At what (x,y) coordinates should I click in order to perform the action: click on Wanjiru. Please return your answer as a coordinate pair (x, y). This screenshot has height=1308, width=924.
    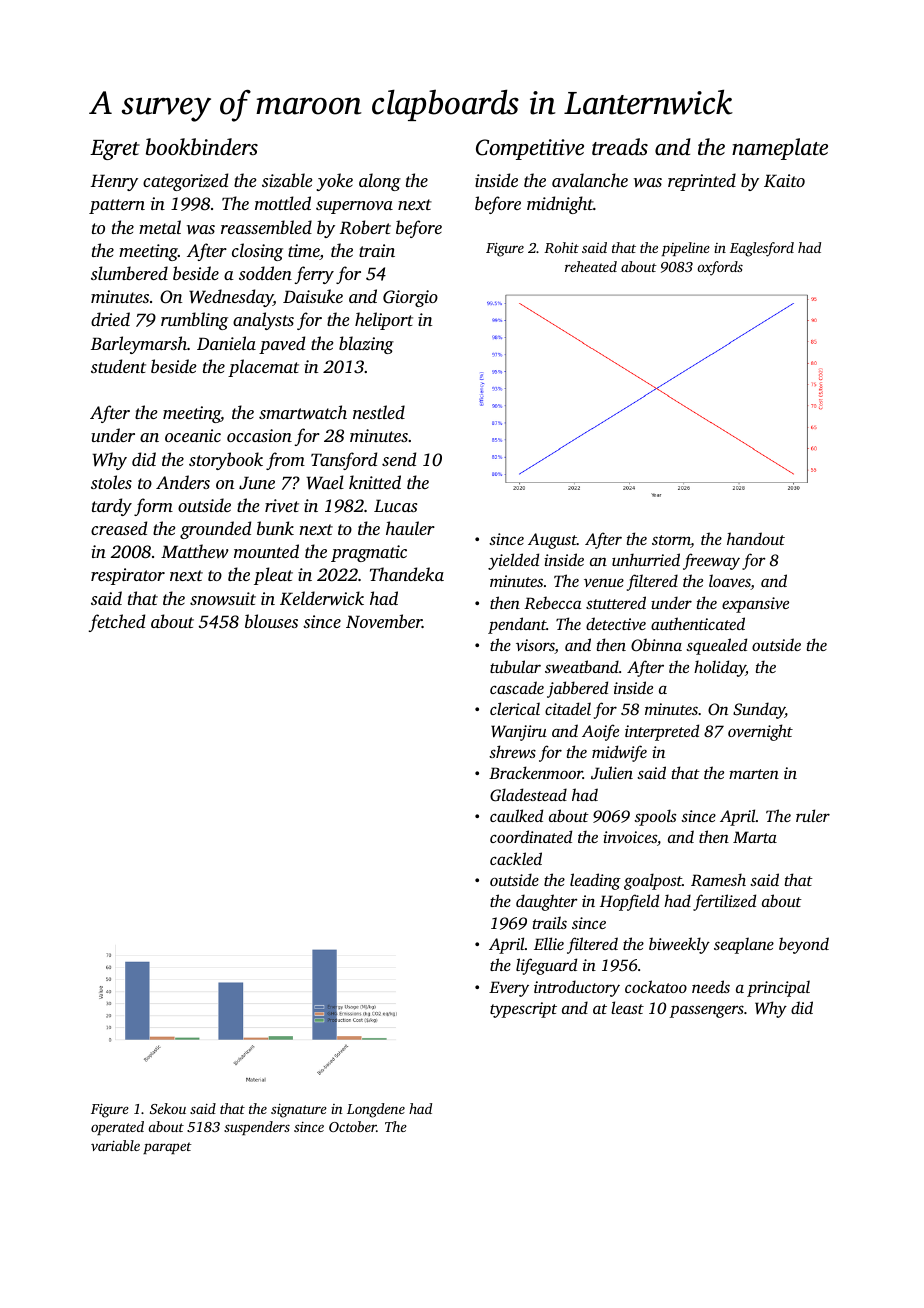
    Looking at the image, I should click on (519, 733).
